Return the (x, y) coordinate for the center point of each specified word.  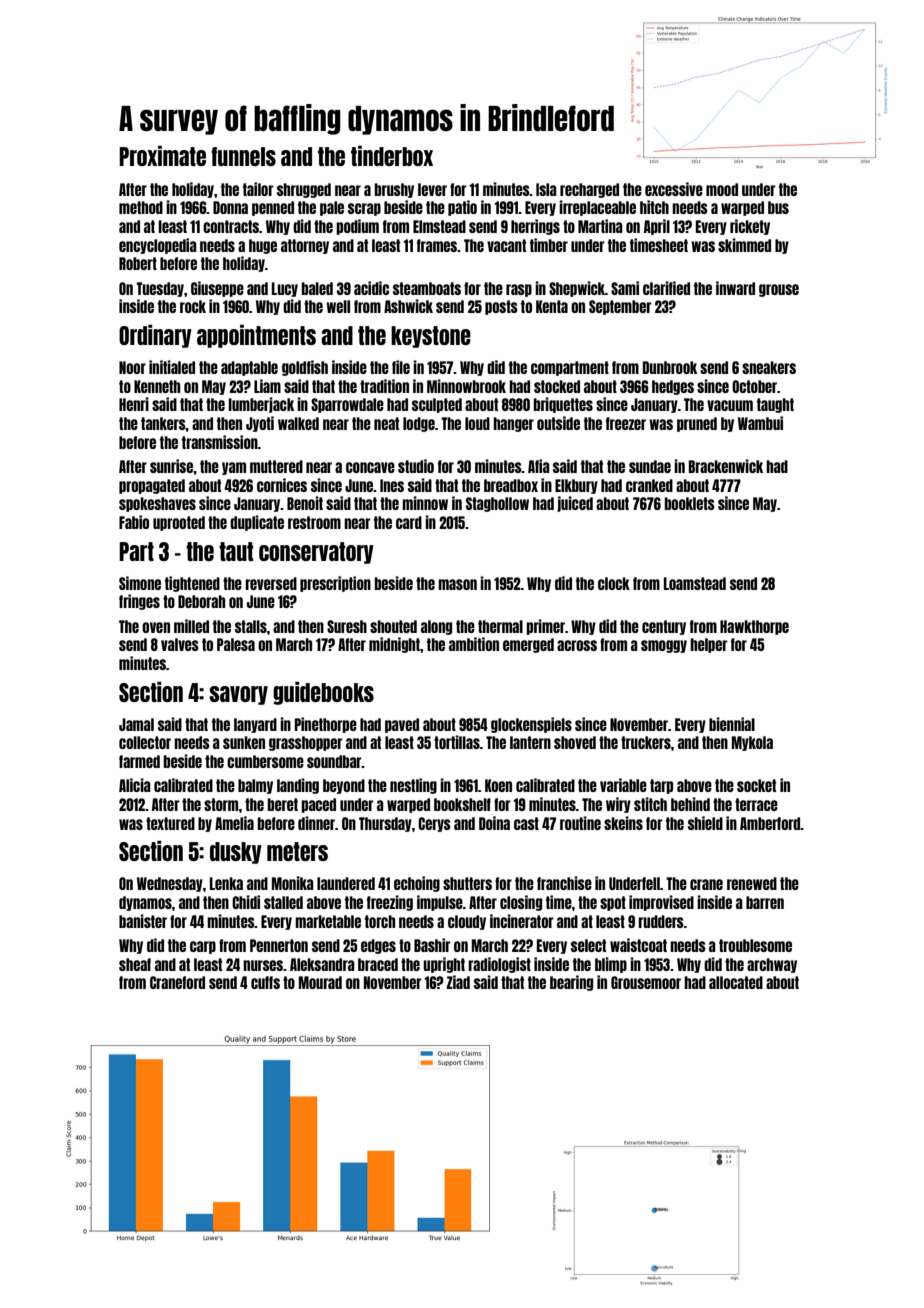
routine (580, 823)
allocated (736, 982)
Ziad (458, 982)
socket (756, 785)
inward (735, 288)
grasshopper (306, 743)
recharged (589, 190)
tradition (384, 386)
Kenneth (157, 386)
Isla (546, 189)
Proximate (162, 155)
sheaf (135, 964)
